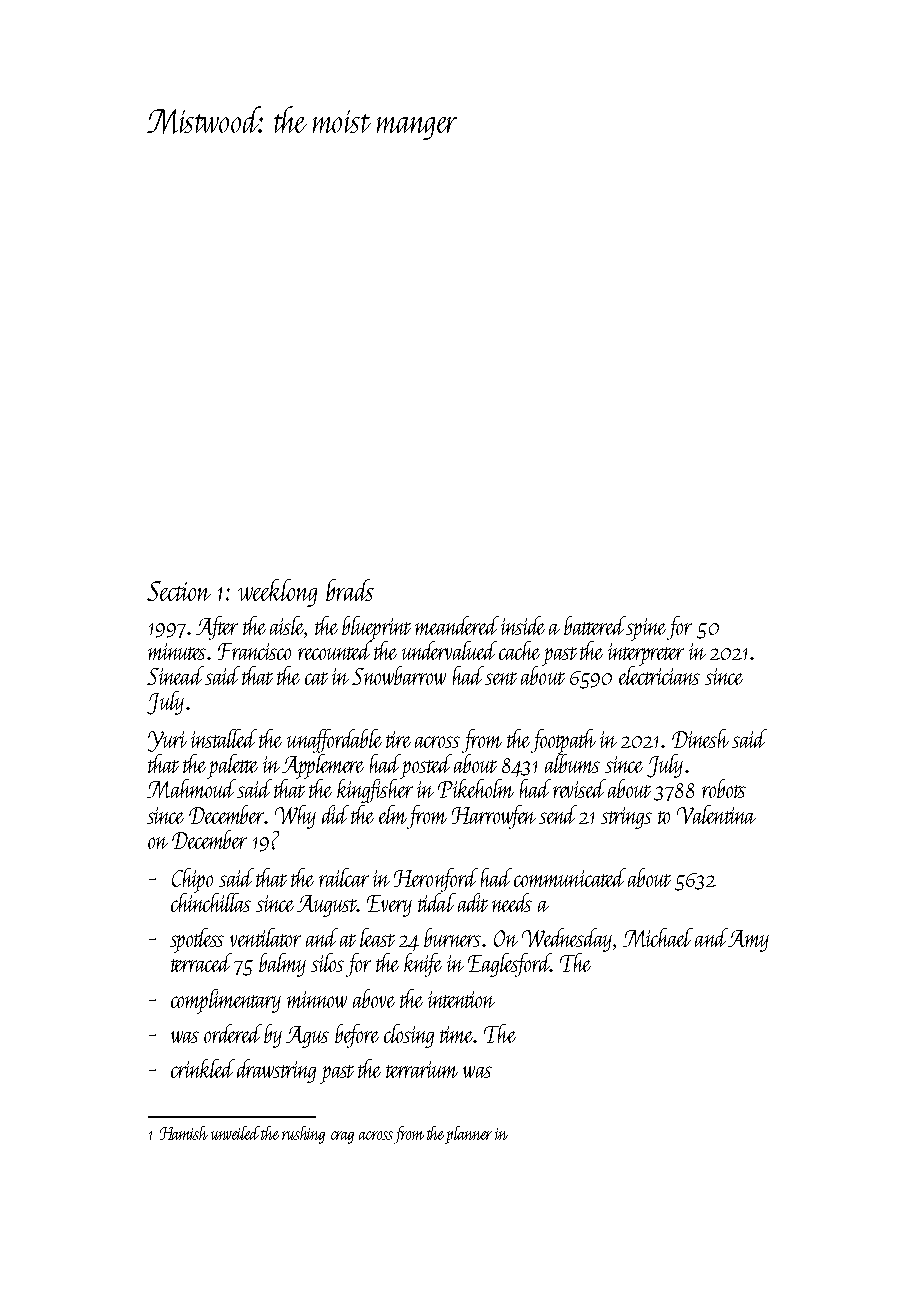 The height and width of the screenshot is (1307, 921). What do you see at coordinates (235, 1133) in the screenshot?
I see `unveiled` at bounding box center [235, 1133].
